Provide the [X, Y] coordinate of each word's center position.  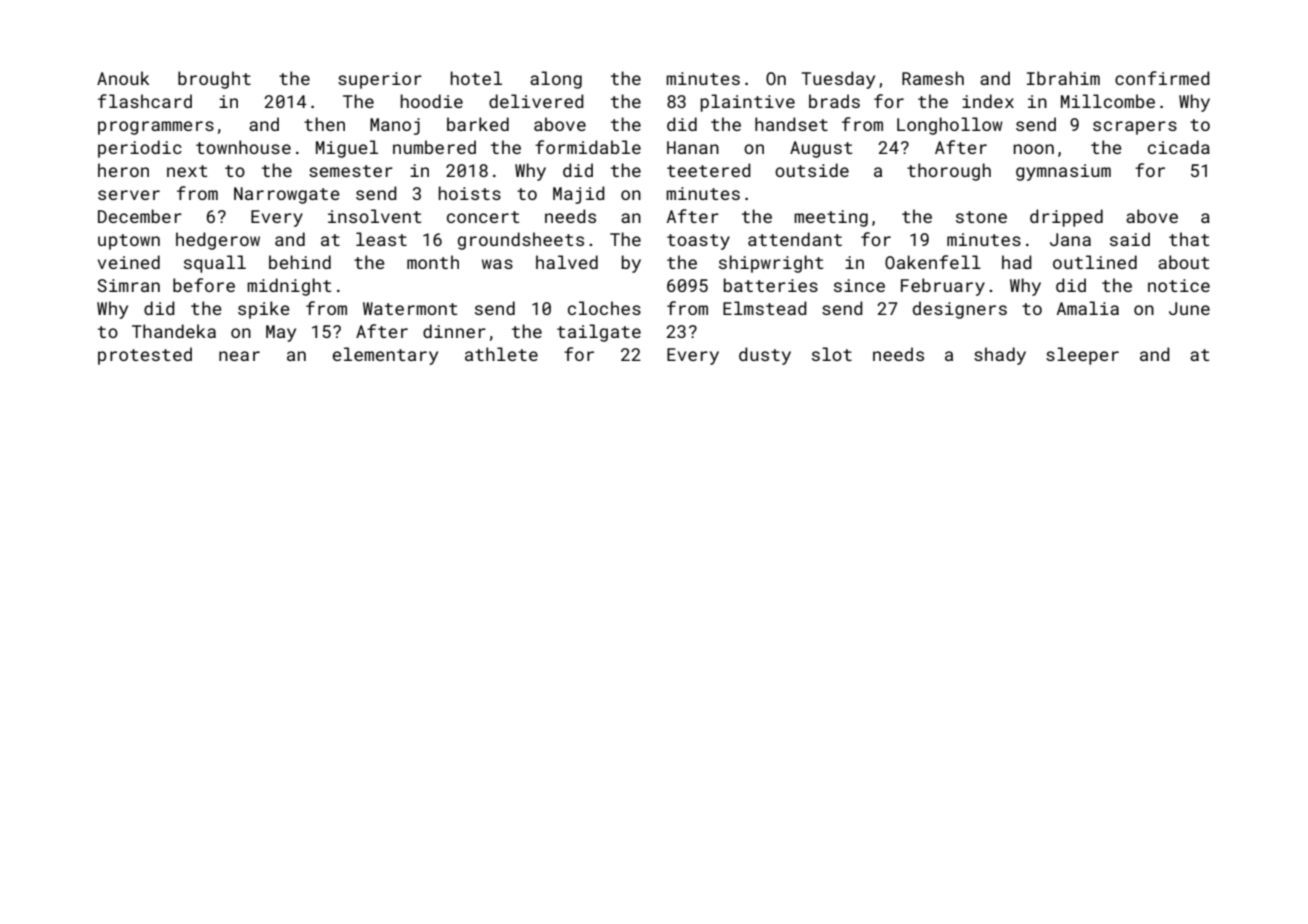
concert [483, 217]
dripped [1066, 218]
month [433, 262]
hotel [476, 78]
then [324, 124]
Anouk [123, 78]
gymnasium [1063, 172]
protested [145, 356]
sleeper [1082, 356]
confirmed [1162, 78]
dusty [765, 356]
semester [351, 171]
